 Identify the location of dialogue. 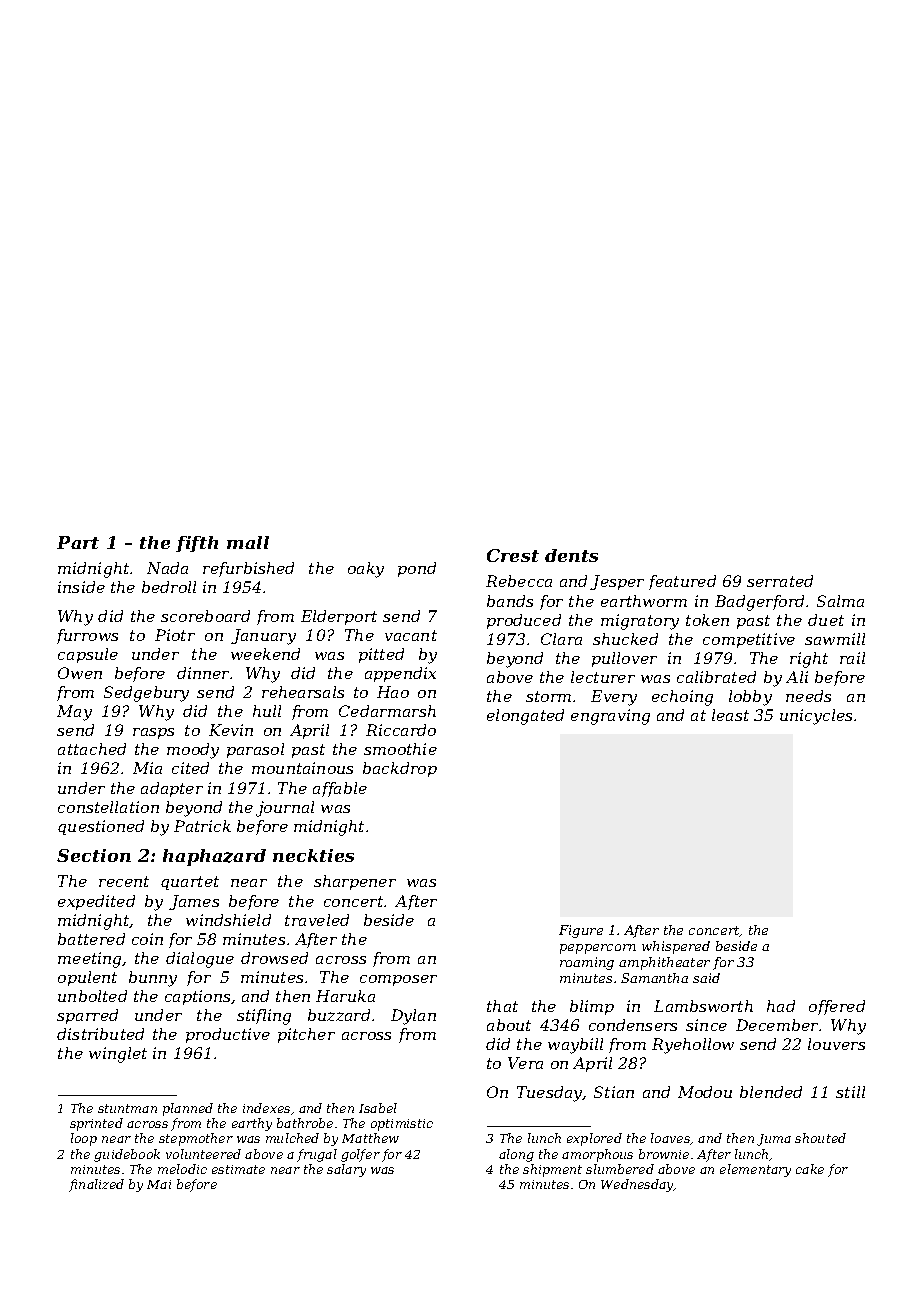
(200, 960).
